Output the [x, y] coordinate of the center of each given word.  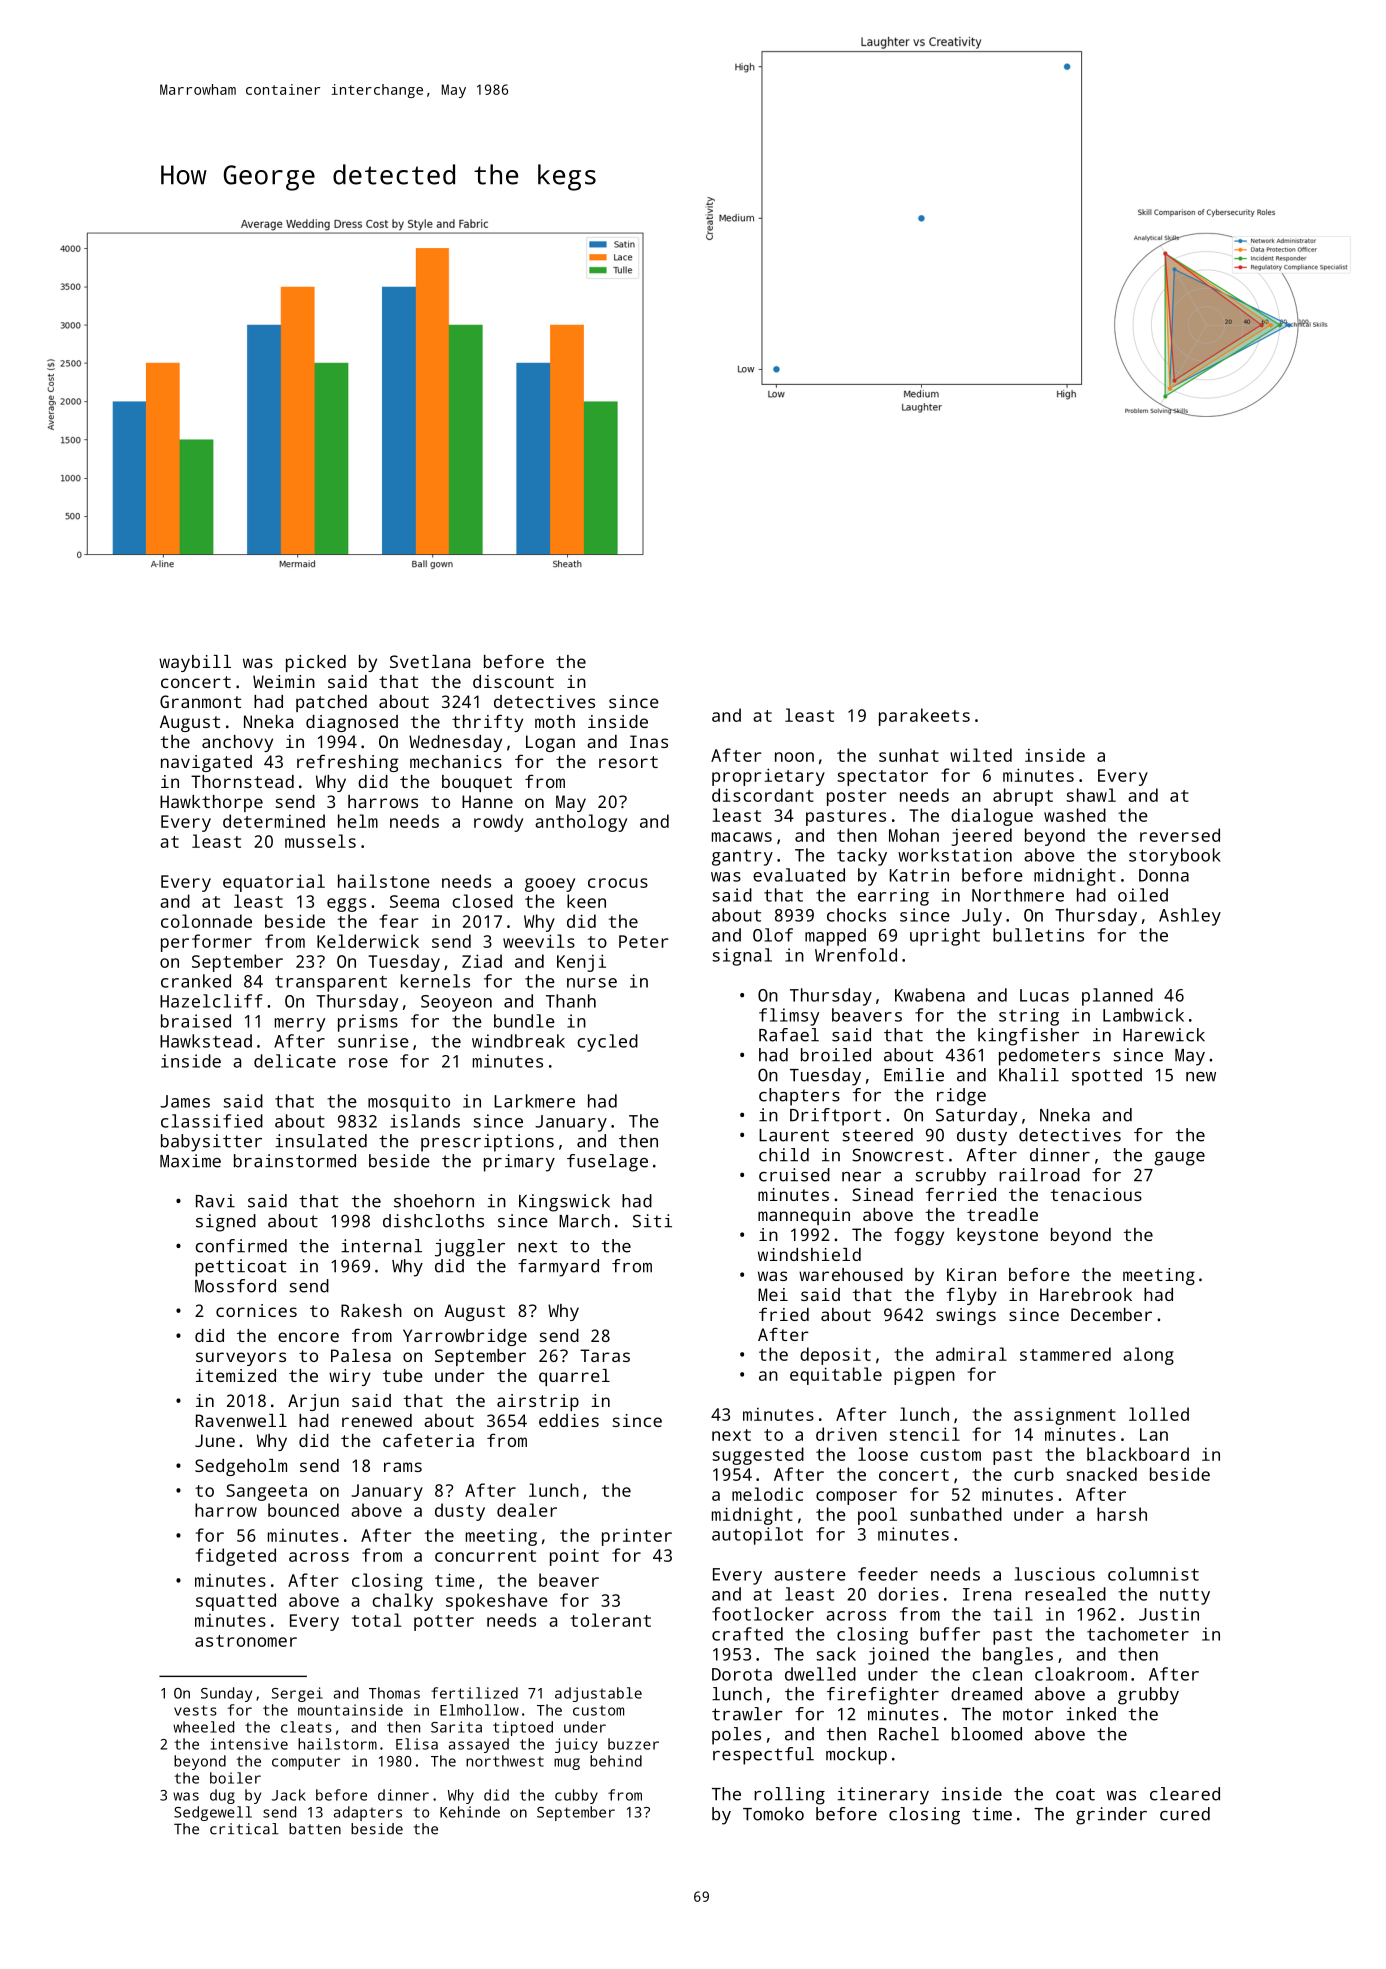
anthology [581, 823]
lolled [1159, 1414]
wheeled [203, 1727]
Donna [1164, 875]
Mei [773, 1294]
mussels [320, 841]
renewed [377, 1420]
